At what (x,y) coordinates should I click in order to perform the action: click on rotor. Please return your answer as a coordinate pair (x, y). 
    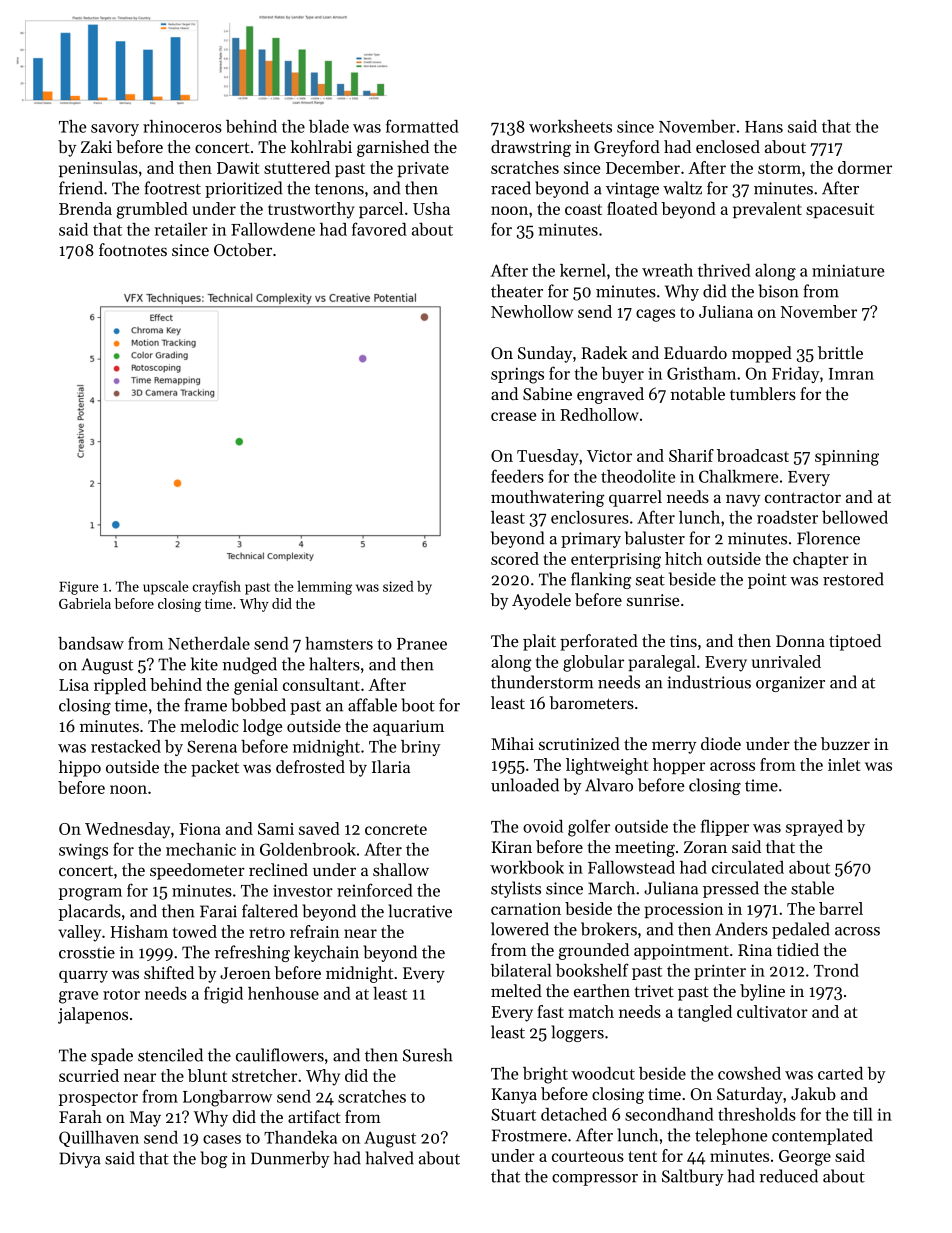
    Looking at the image, I should click on (121, 994).
